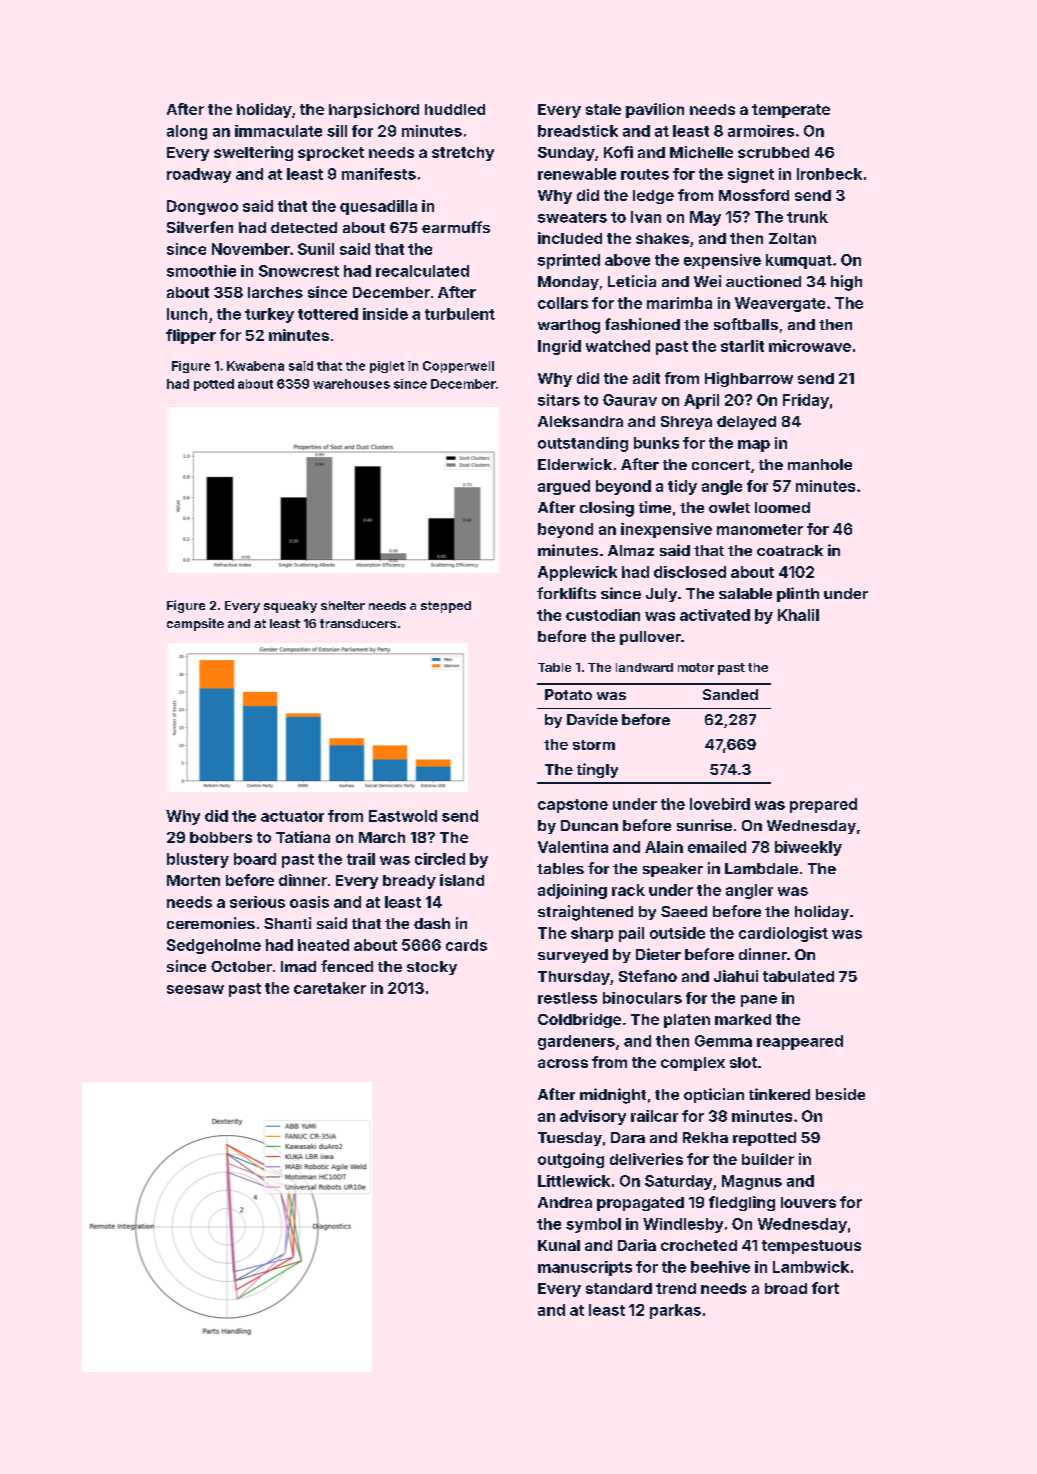  What do you see at coordinates (387, 367) in the screenshot?
I see `piglet` at bounding box center [387, 367].
